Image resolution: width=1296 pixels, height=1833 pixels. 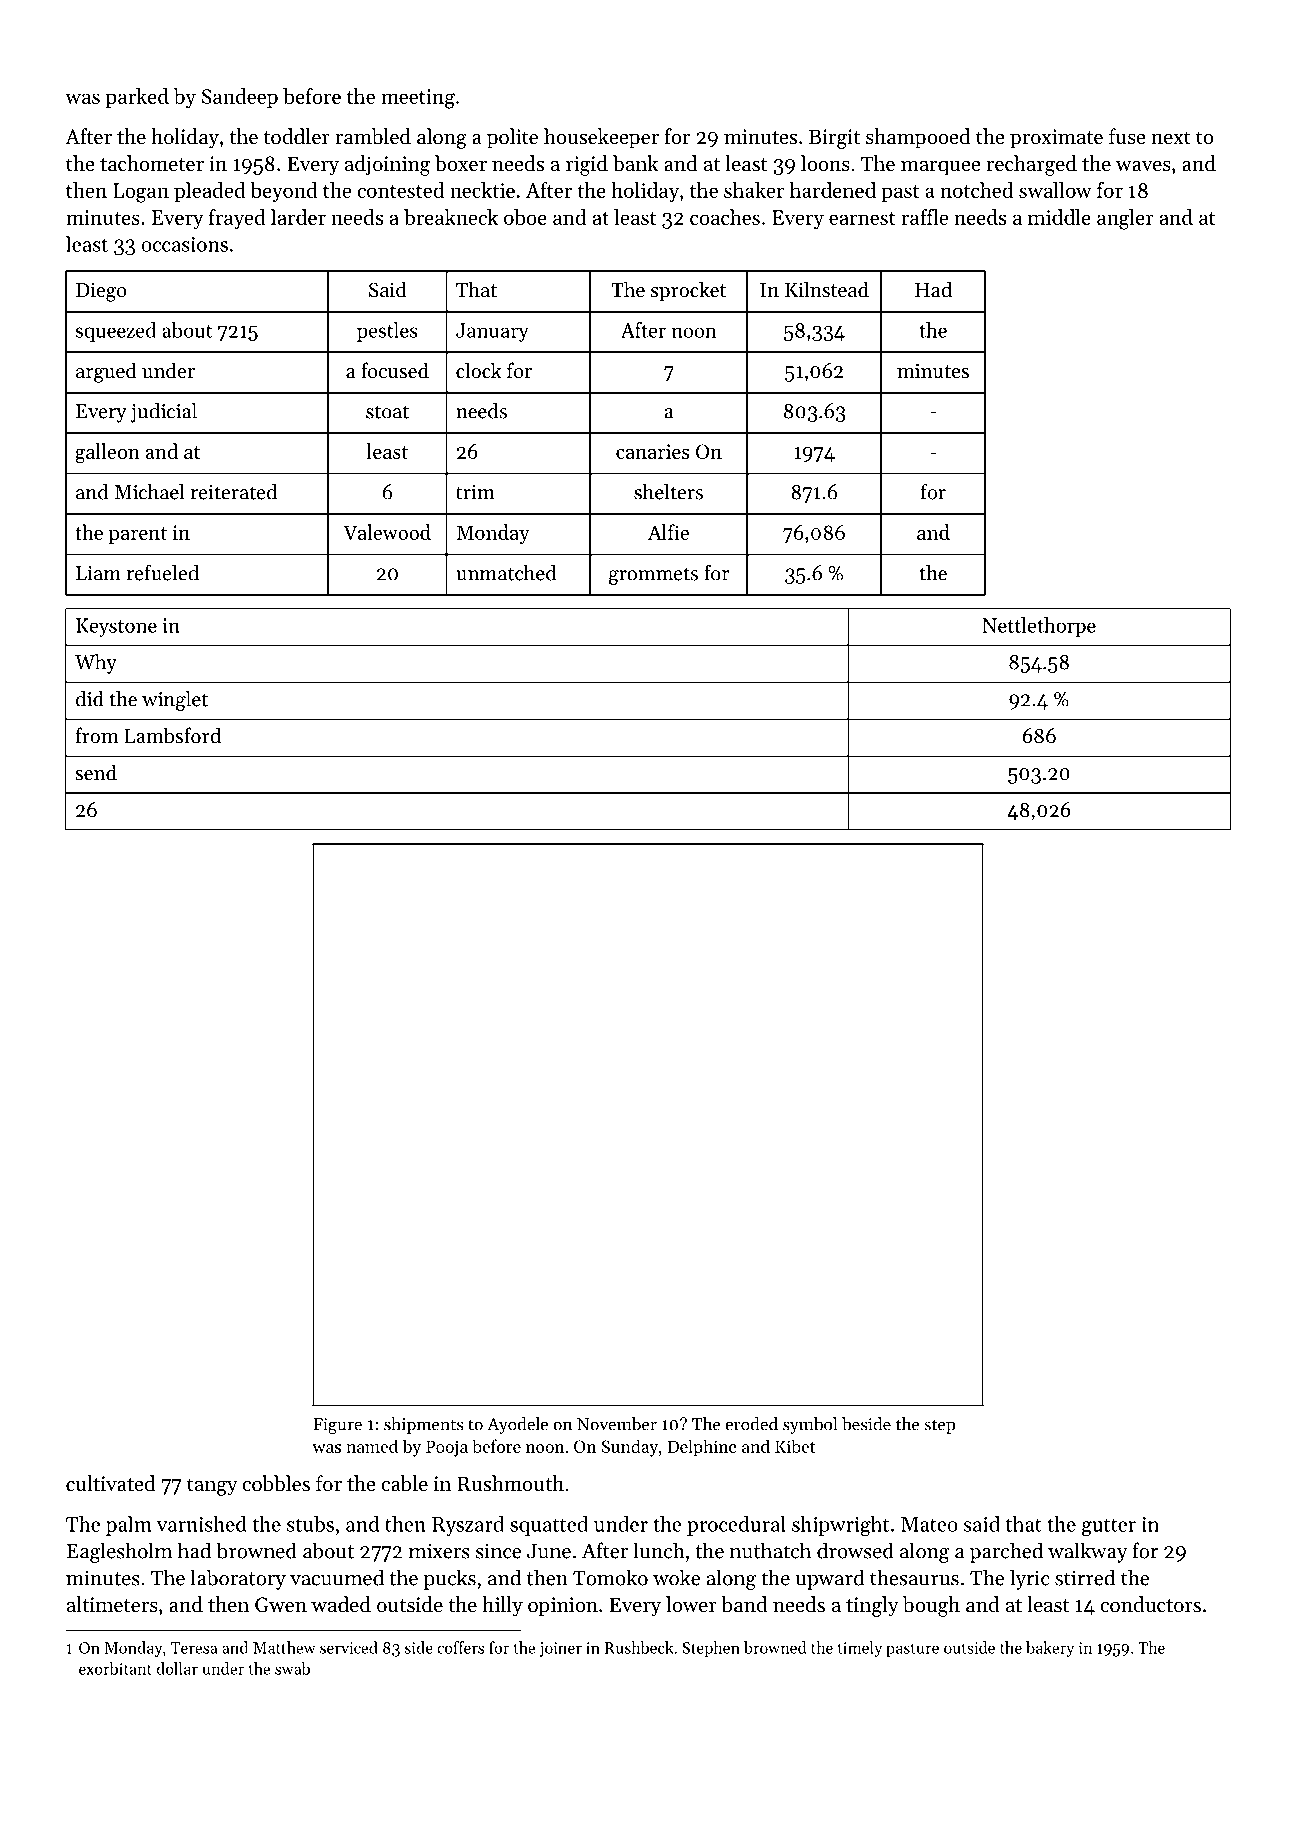 What do you see at coordinates (137, 98) in the screenshot?
I see `parked` at bounding box center [137, 98].
